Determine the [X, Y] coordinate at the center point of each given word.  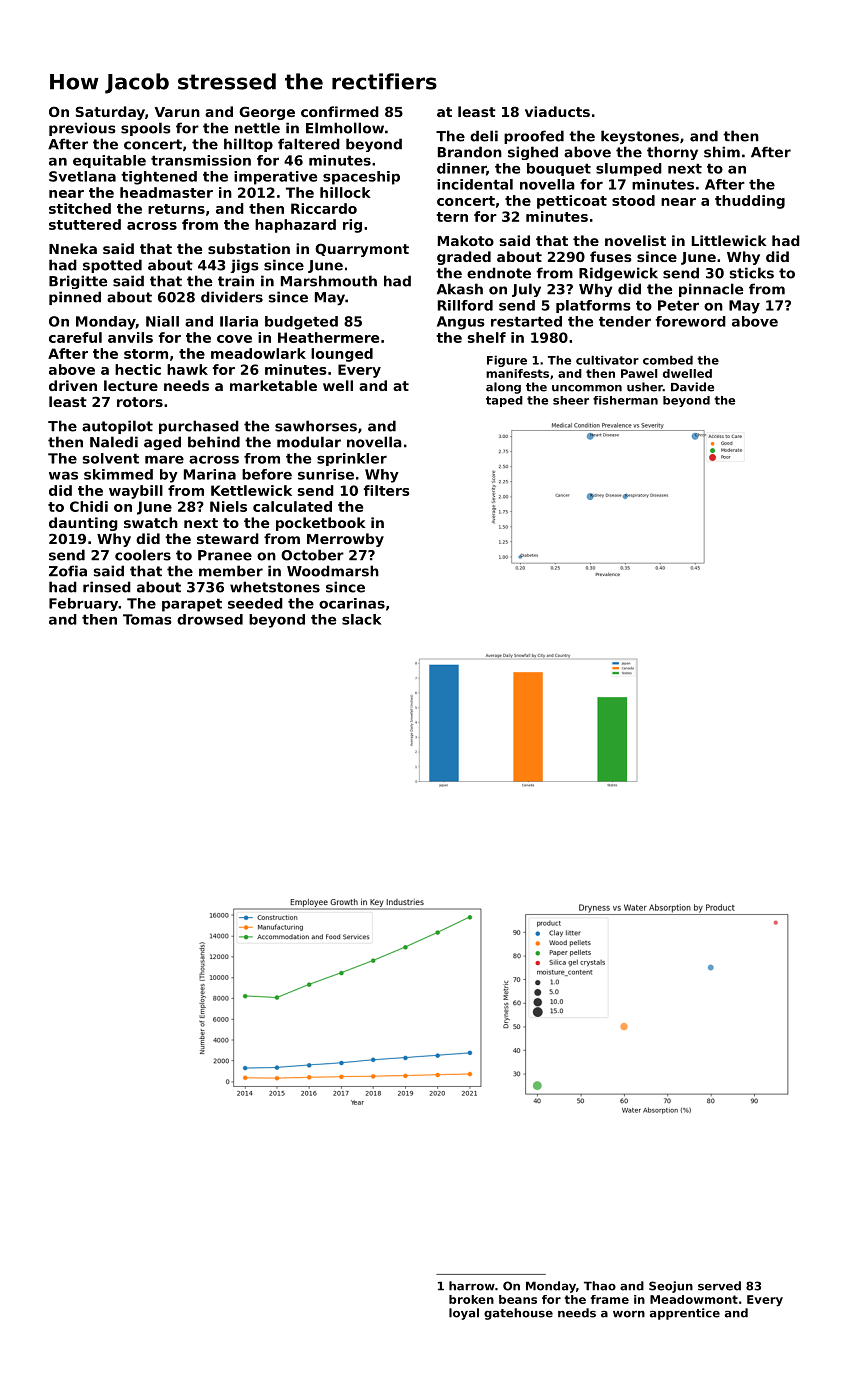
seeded [255, 603]
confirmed [340, 111]
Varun [177, 112]
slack [361, 619]
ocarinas [352, 603]
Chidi [89, 506]
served [719, 1286]
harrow [472, 1286]
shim [722, 152]
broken [471, 1299]
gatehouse [518, 1314]
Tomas [147, 619]
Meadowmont [694, 1299]
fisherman [625, 400]
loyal [464, 1314]
